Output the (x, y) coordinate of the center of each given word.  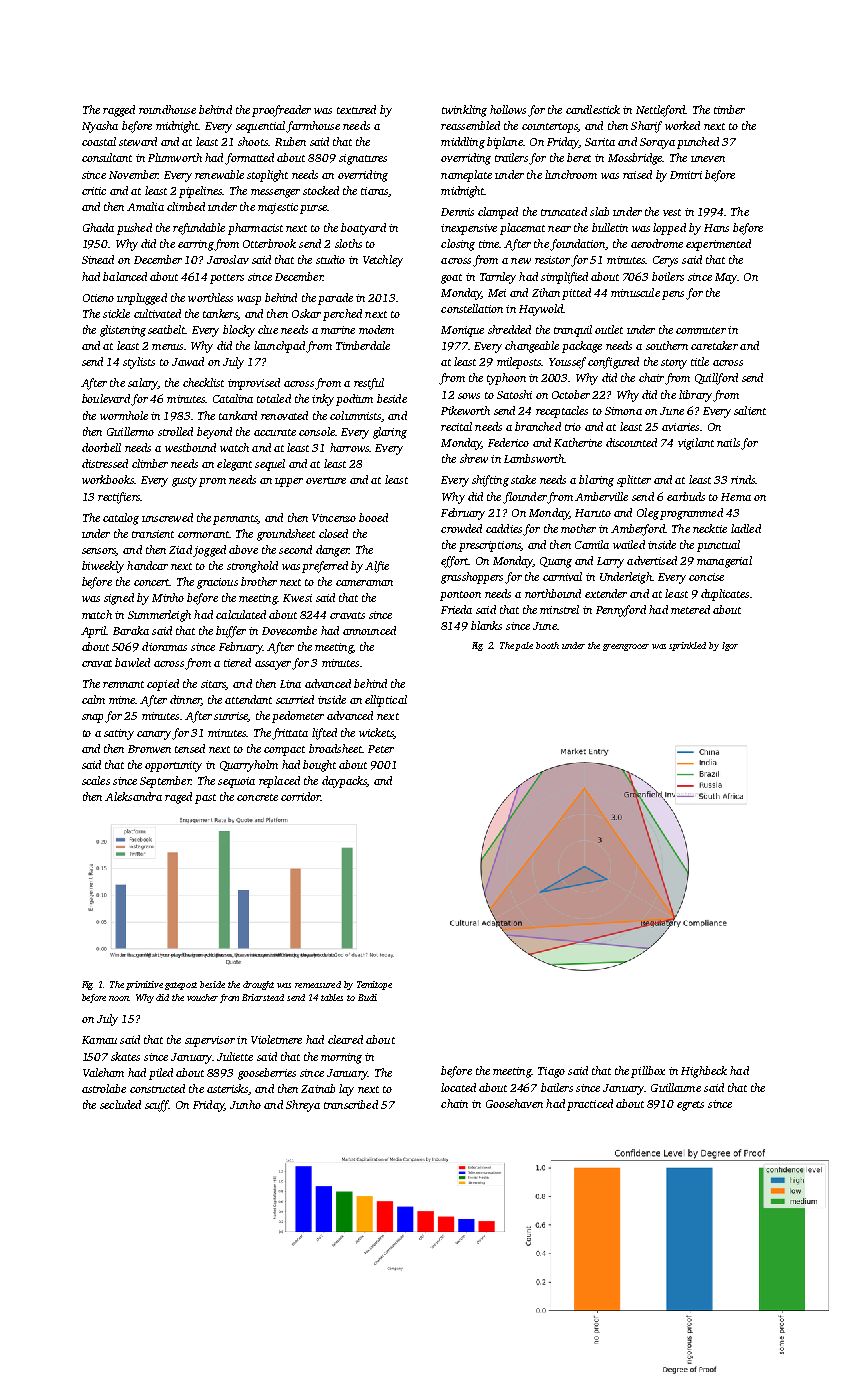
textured (356, 109)
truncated (564, 211)
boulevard (106, 398)
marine (338, 330)
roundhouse (167, 109)
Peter (381, 749)
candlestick (593, 109)
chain (454, 1103)
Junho (245, 1104)
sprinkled (687, 646)
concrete (257, 797)
